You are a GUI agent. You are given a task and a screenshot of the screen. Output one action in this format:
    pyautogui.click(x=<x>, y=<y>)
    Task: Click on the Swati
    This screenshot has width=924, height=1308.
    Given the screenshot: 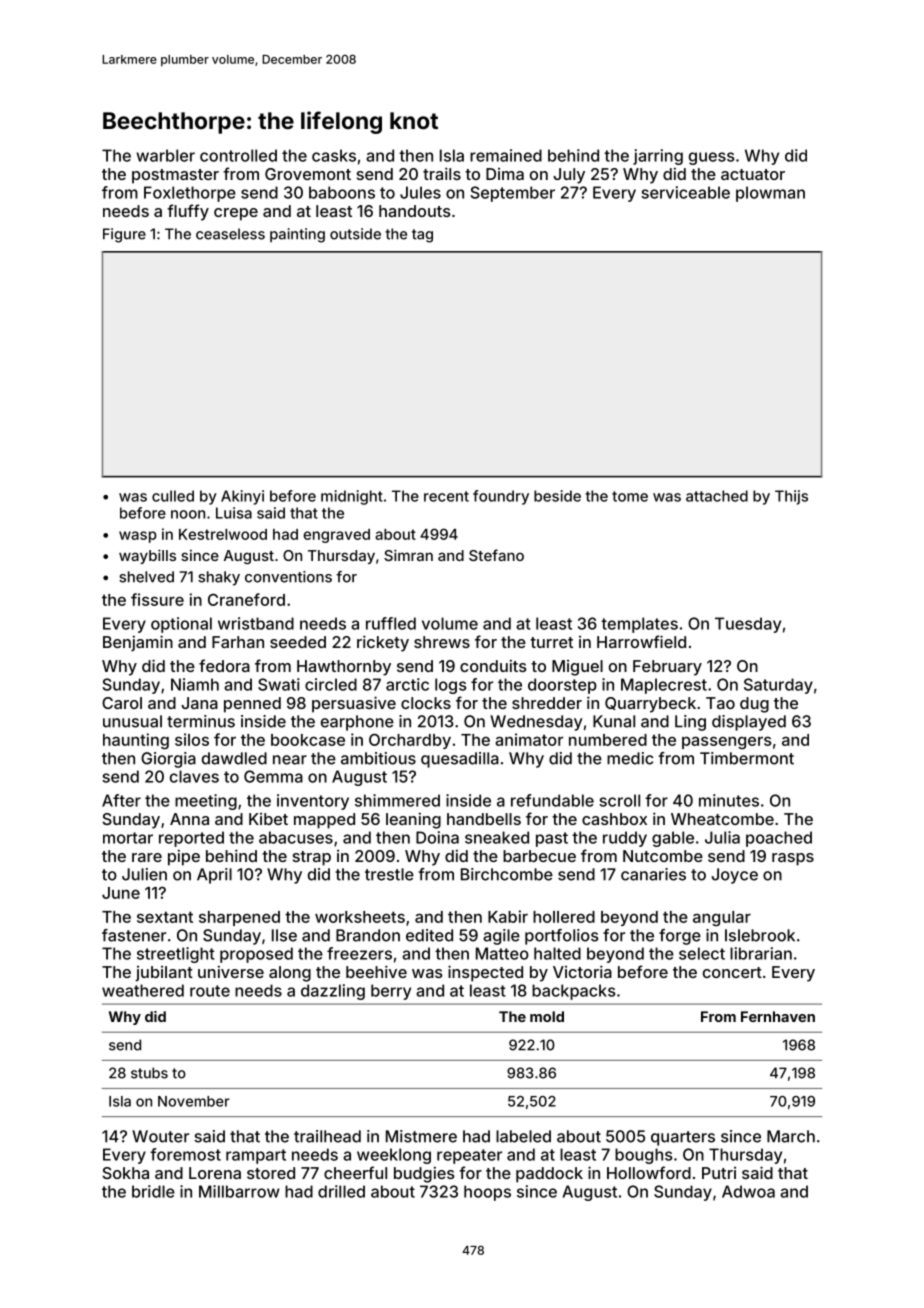 What is the action you would take?
    pyautogui.click(x=279, y=684)
